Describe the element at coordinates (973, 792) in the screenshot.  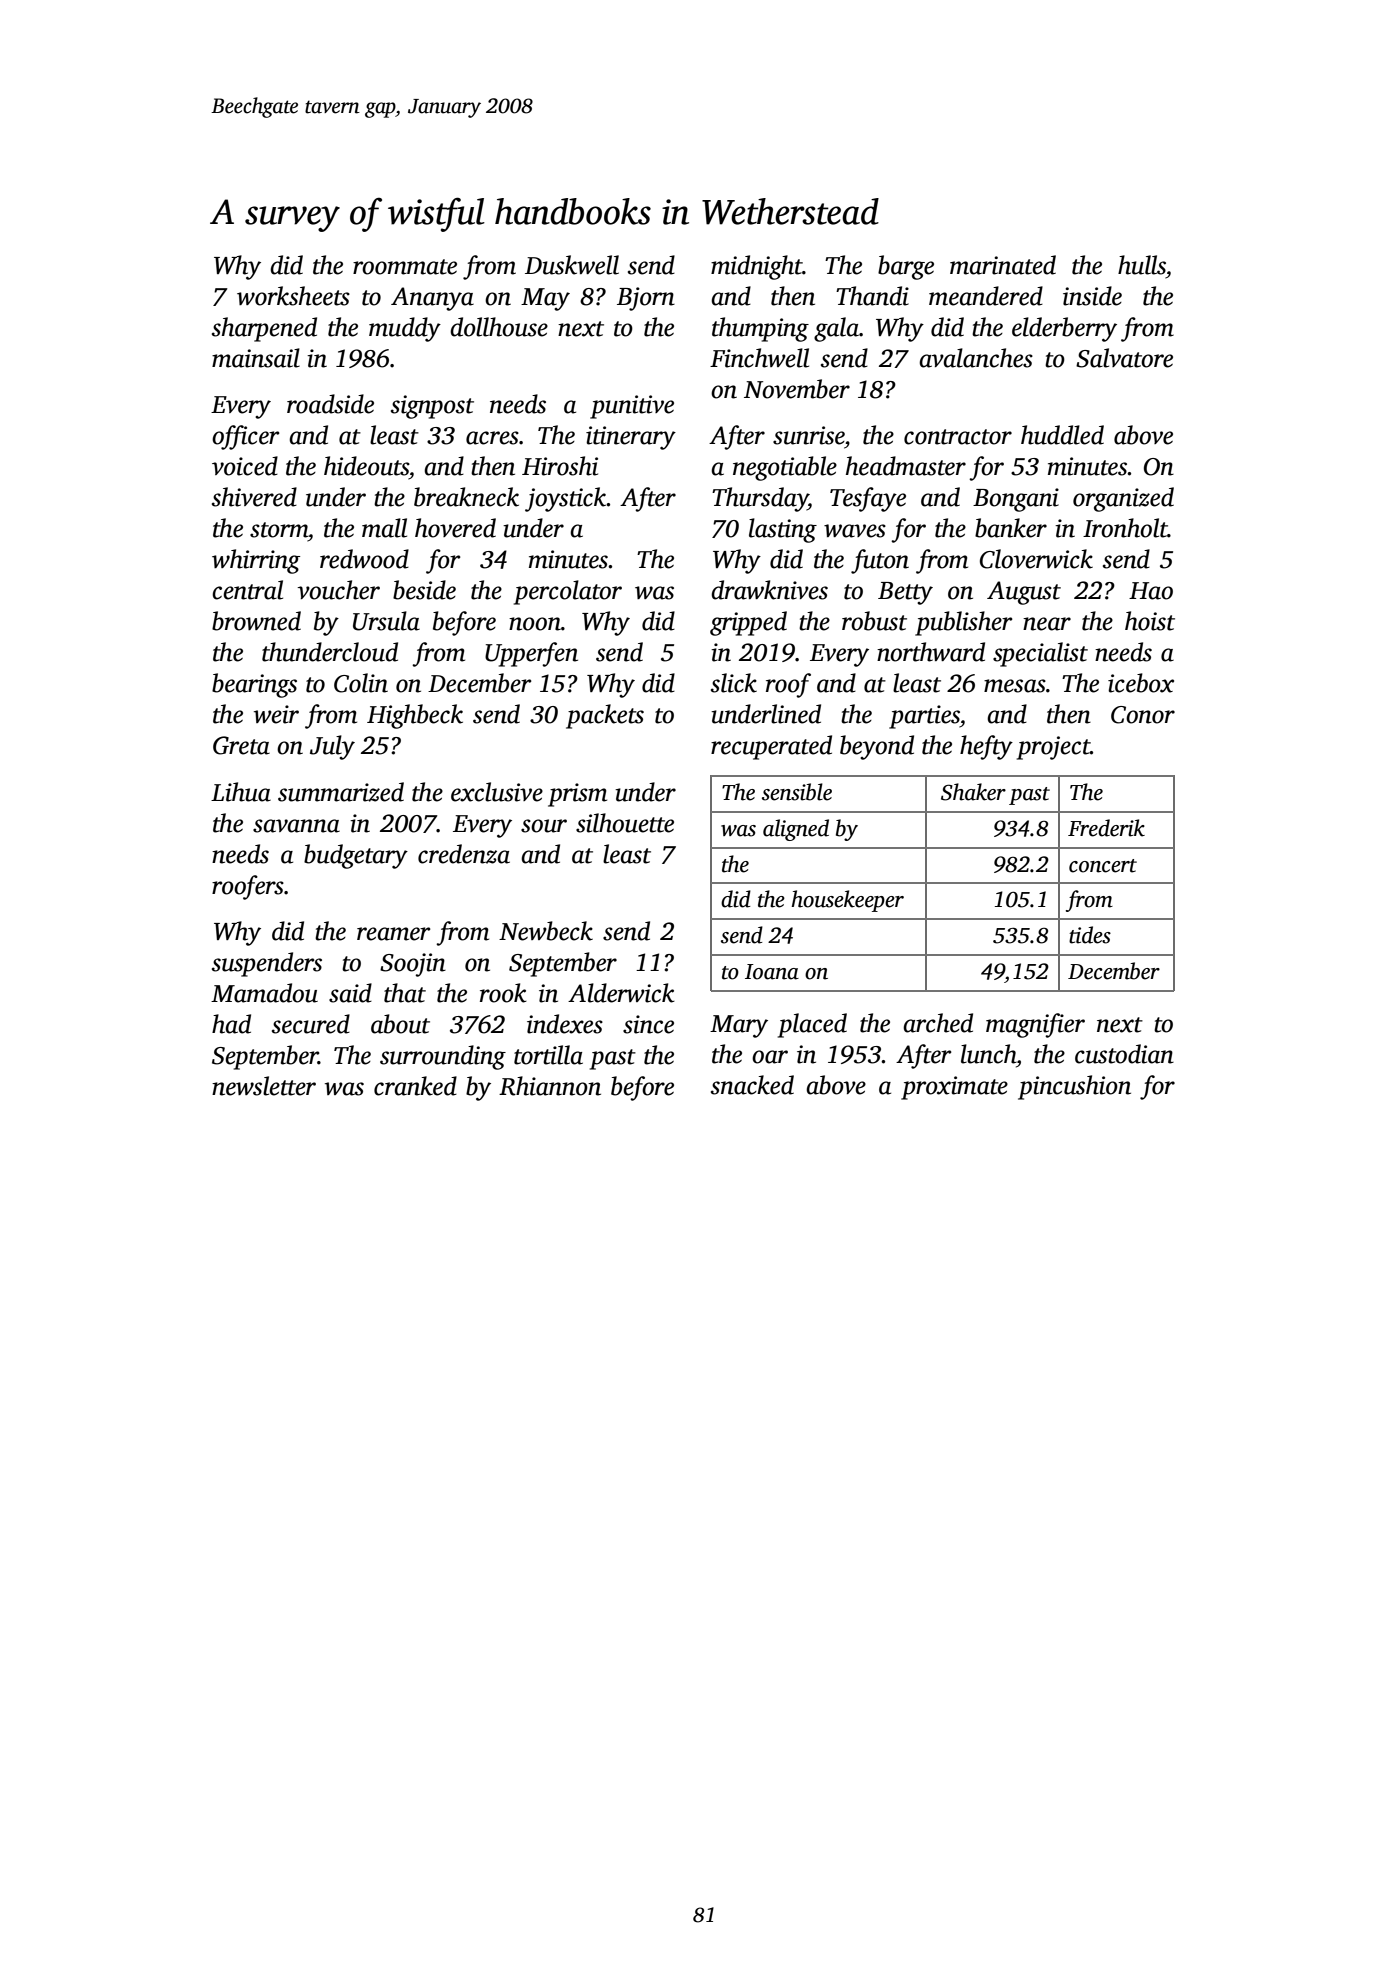
I see `Shaker` at that location.
